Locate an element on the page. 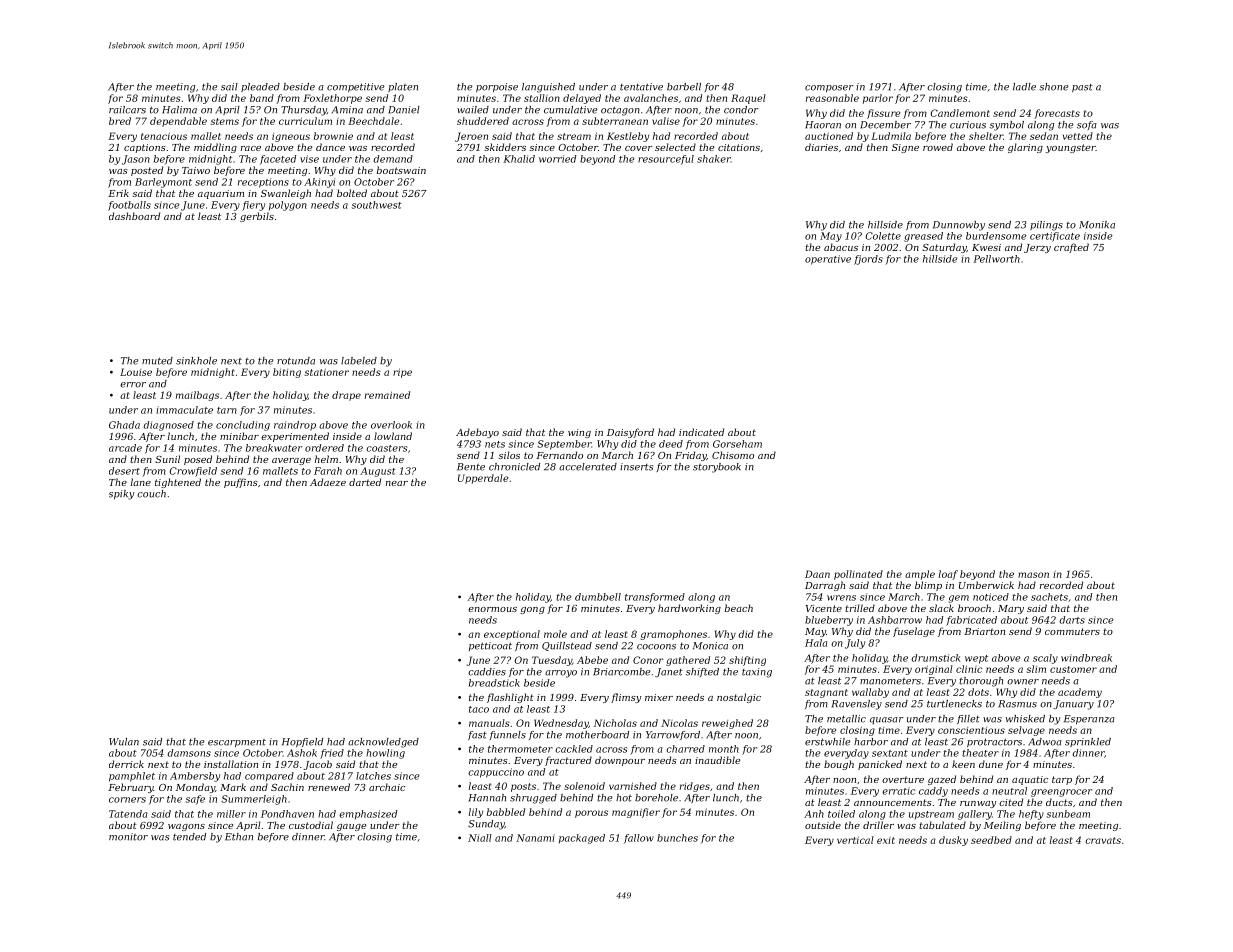 This document has width=1233, height=952. tarp is located at coordinates (1062, 780).
